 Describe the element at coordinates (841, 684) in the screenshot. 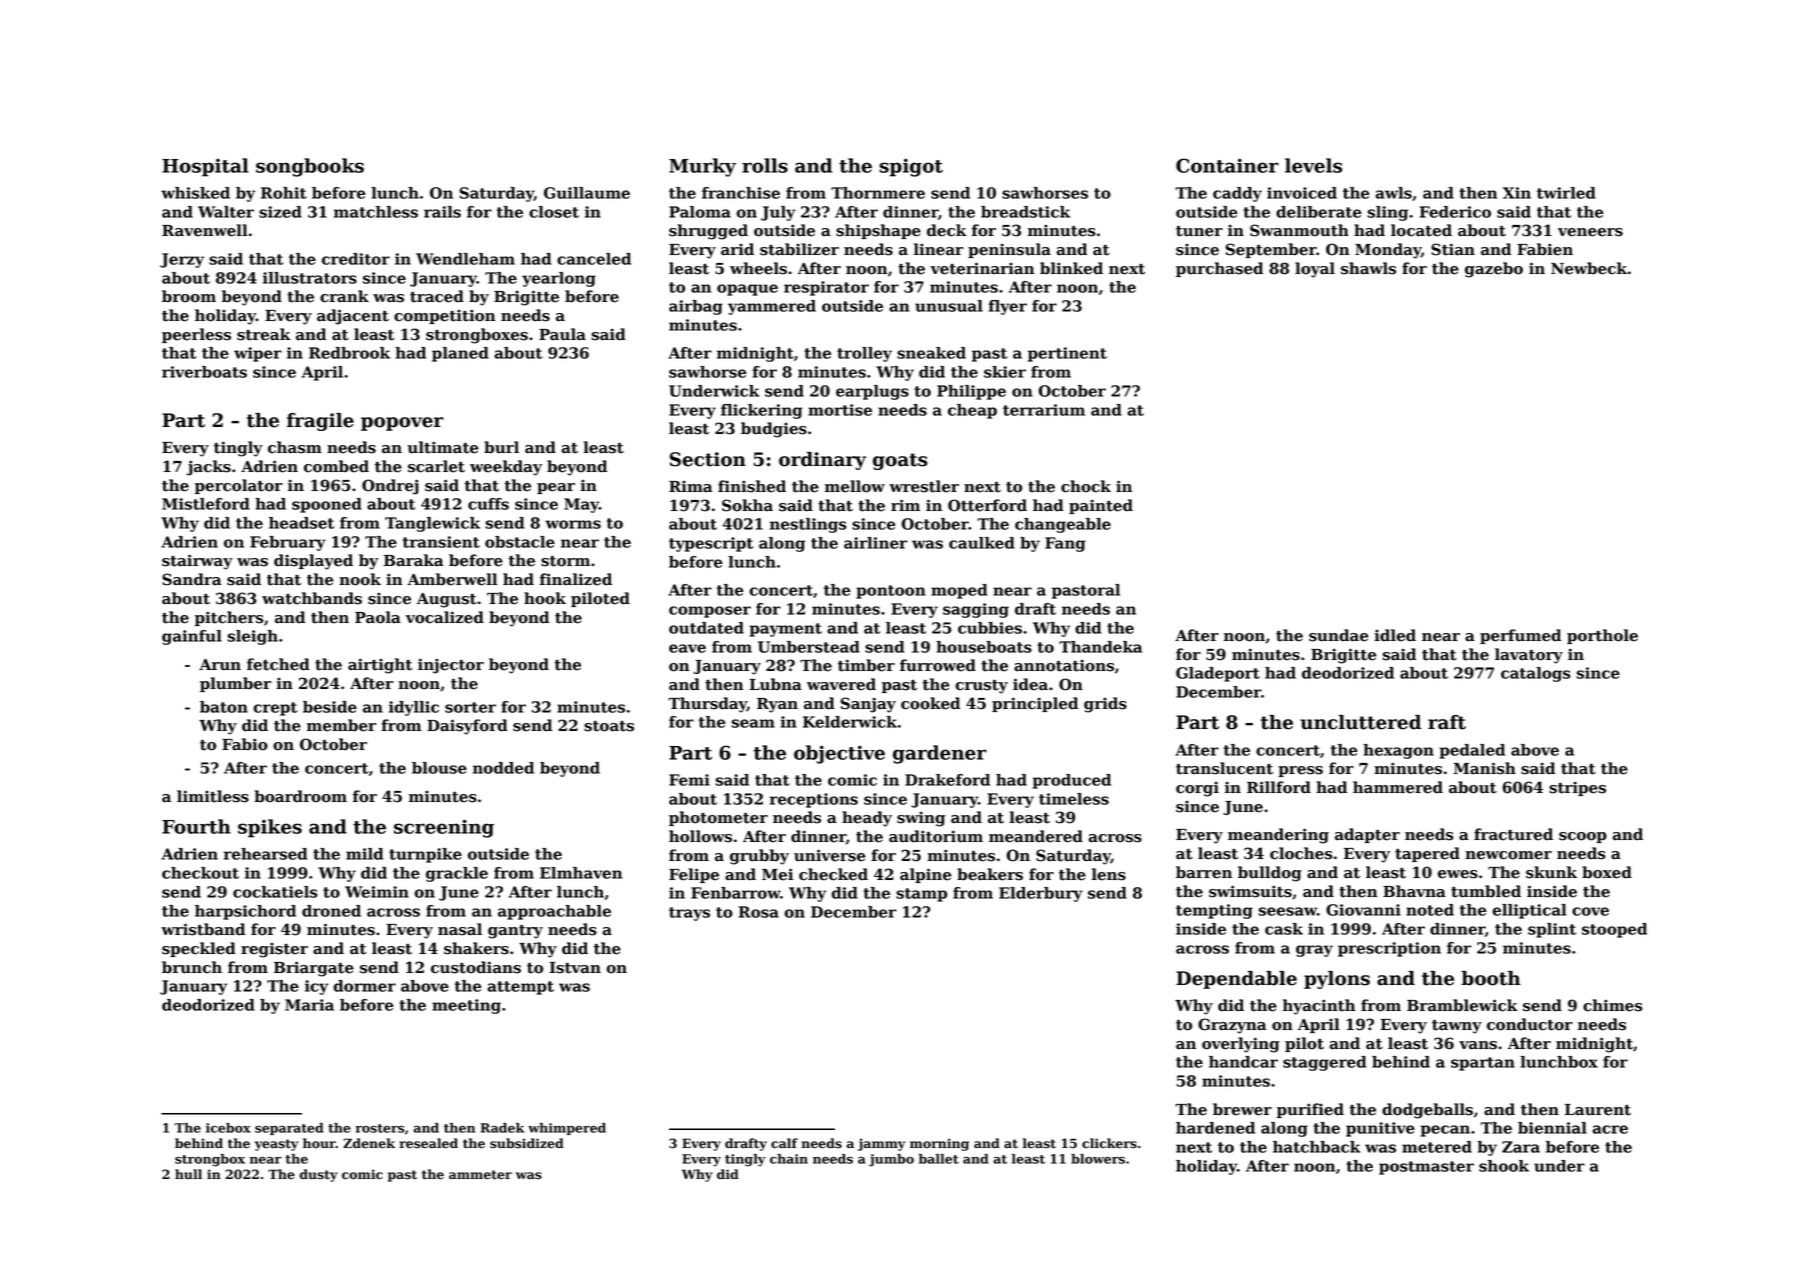

I see `wavered` at that location.
